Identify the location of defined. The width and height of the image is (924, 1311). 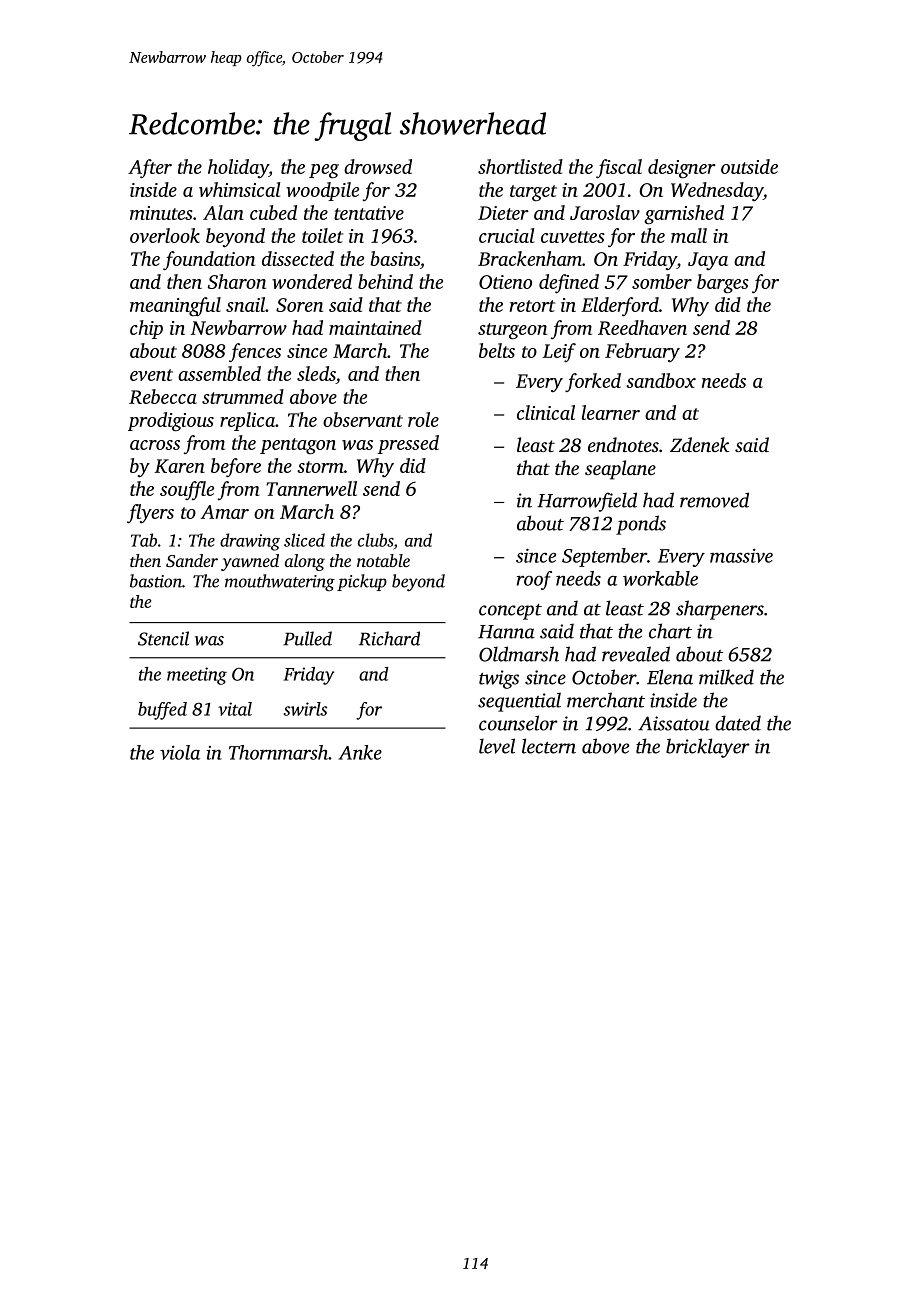
(569, 283).
